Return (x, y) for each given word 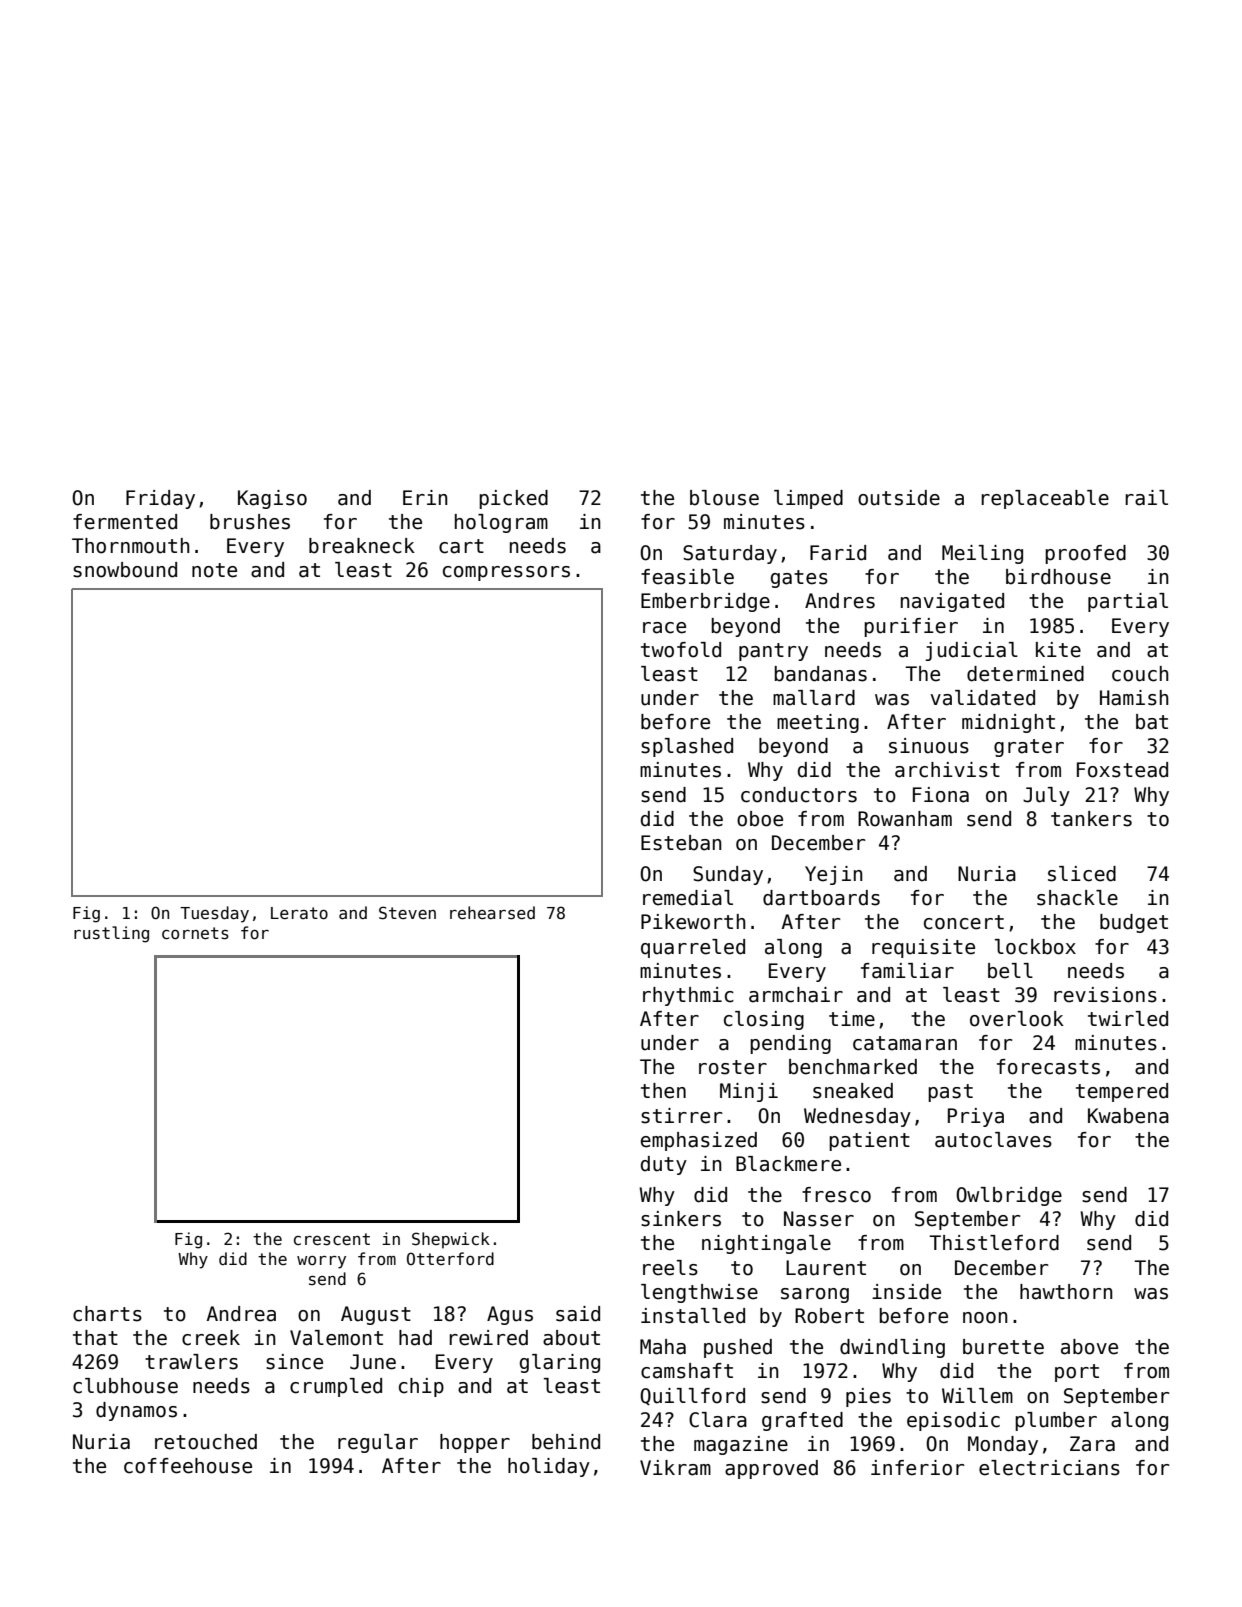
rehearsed (492, 913)
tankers (1091, 819)
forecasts (1048, 1067)
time (852, 1019)
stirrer (682, 1116)
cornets (195, 933)
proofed (1085, 554)
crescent (332, 1239)
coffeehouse (188, 1466)
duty (664, 1165)
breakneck (362, 546)
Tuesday (214, 914)
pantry (773, 652)
